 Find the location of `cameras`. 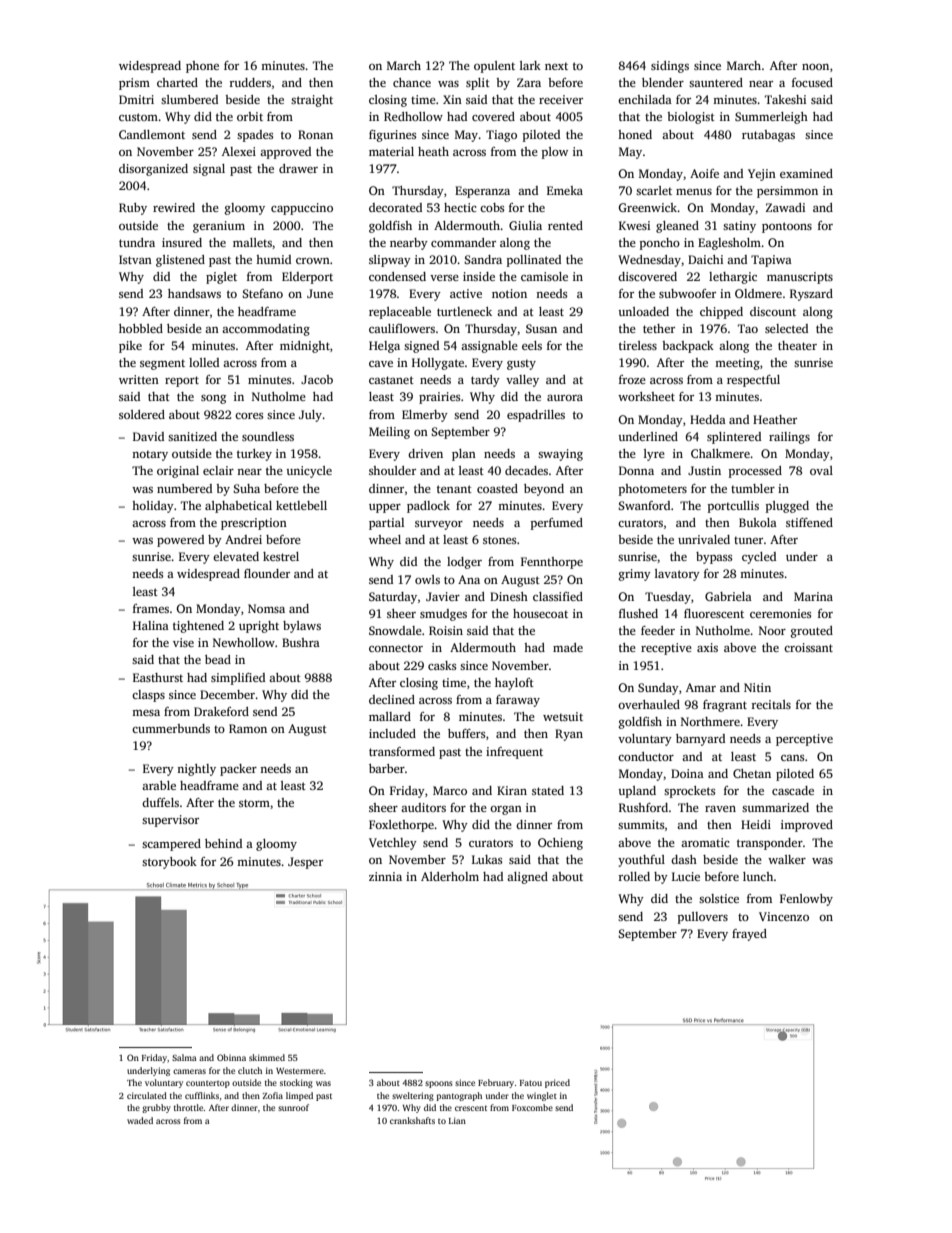

cameras is located at coordinates (189, 1071).
